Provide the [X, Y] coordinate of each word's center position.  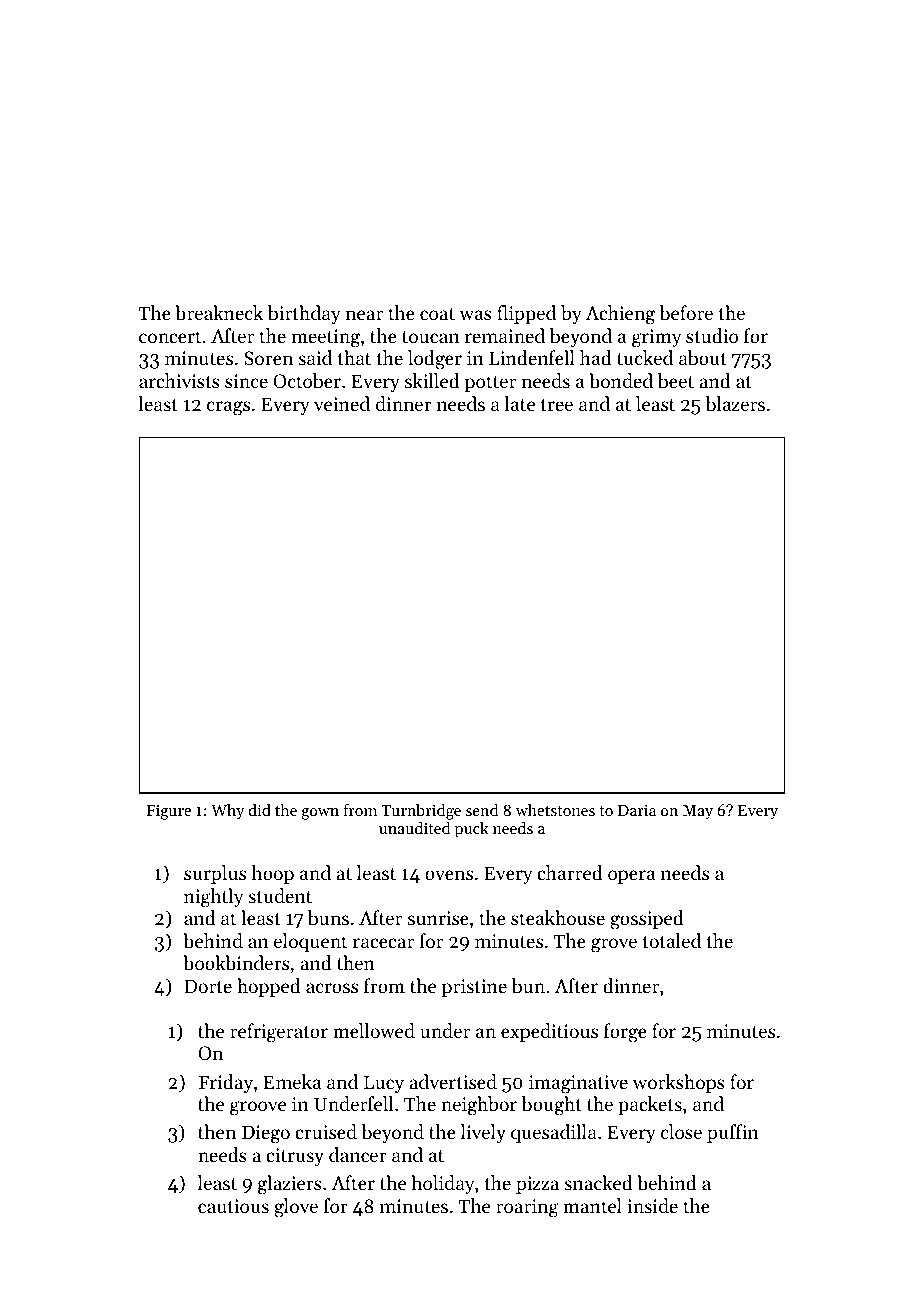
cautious [233, 1206]
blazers [735, 404]
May [698, 812]
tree [557, 405]
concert [170, 337]
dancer [358, 1154]
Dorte [208, 986]
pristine [474, 988]
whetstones [555, 810]
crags [228, 408]
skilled [432, 380]
